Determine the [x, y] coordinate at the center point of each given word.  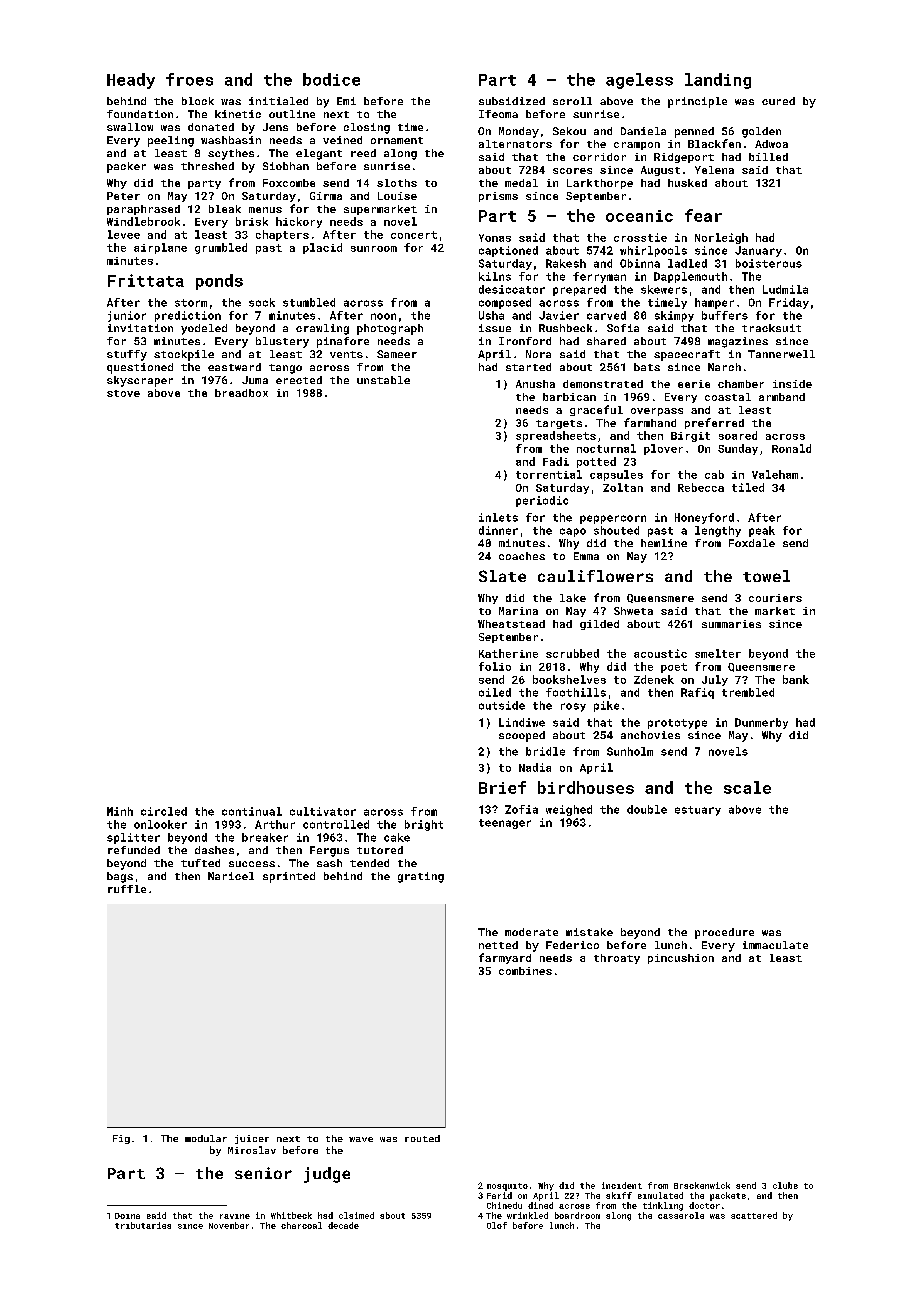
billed [768, 157]
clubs [785, 1185]
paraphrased [143, 210]
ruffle [127, 889]
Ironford [525, 341]
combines [525, 971]
